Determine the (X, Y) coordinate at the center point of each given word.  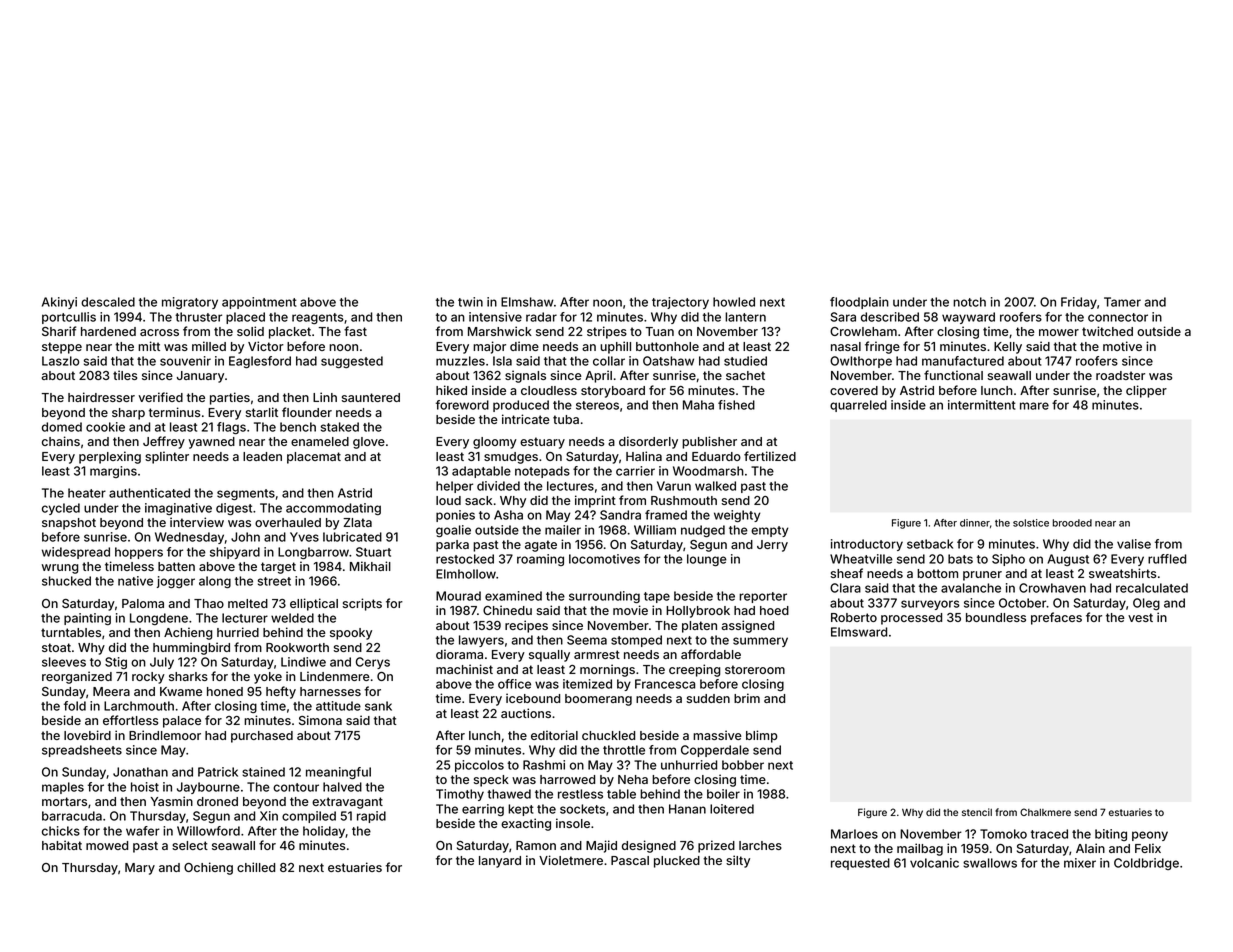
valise (1134, 544)
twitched (1107, 331)
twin (470, 302)
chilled (256, 867)
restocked (465, 559)
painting (87, 619)
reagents (318, 318)
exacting (526, 824)
